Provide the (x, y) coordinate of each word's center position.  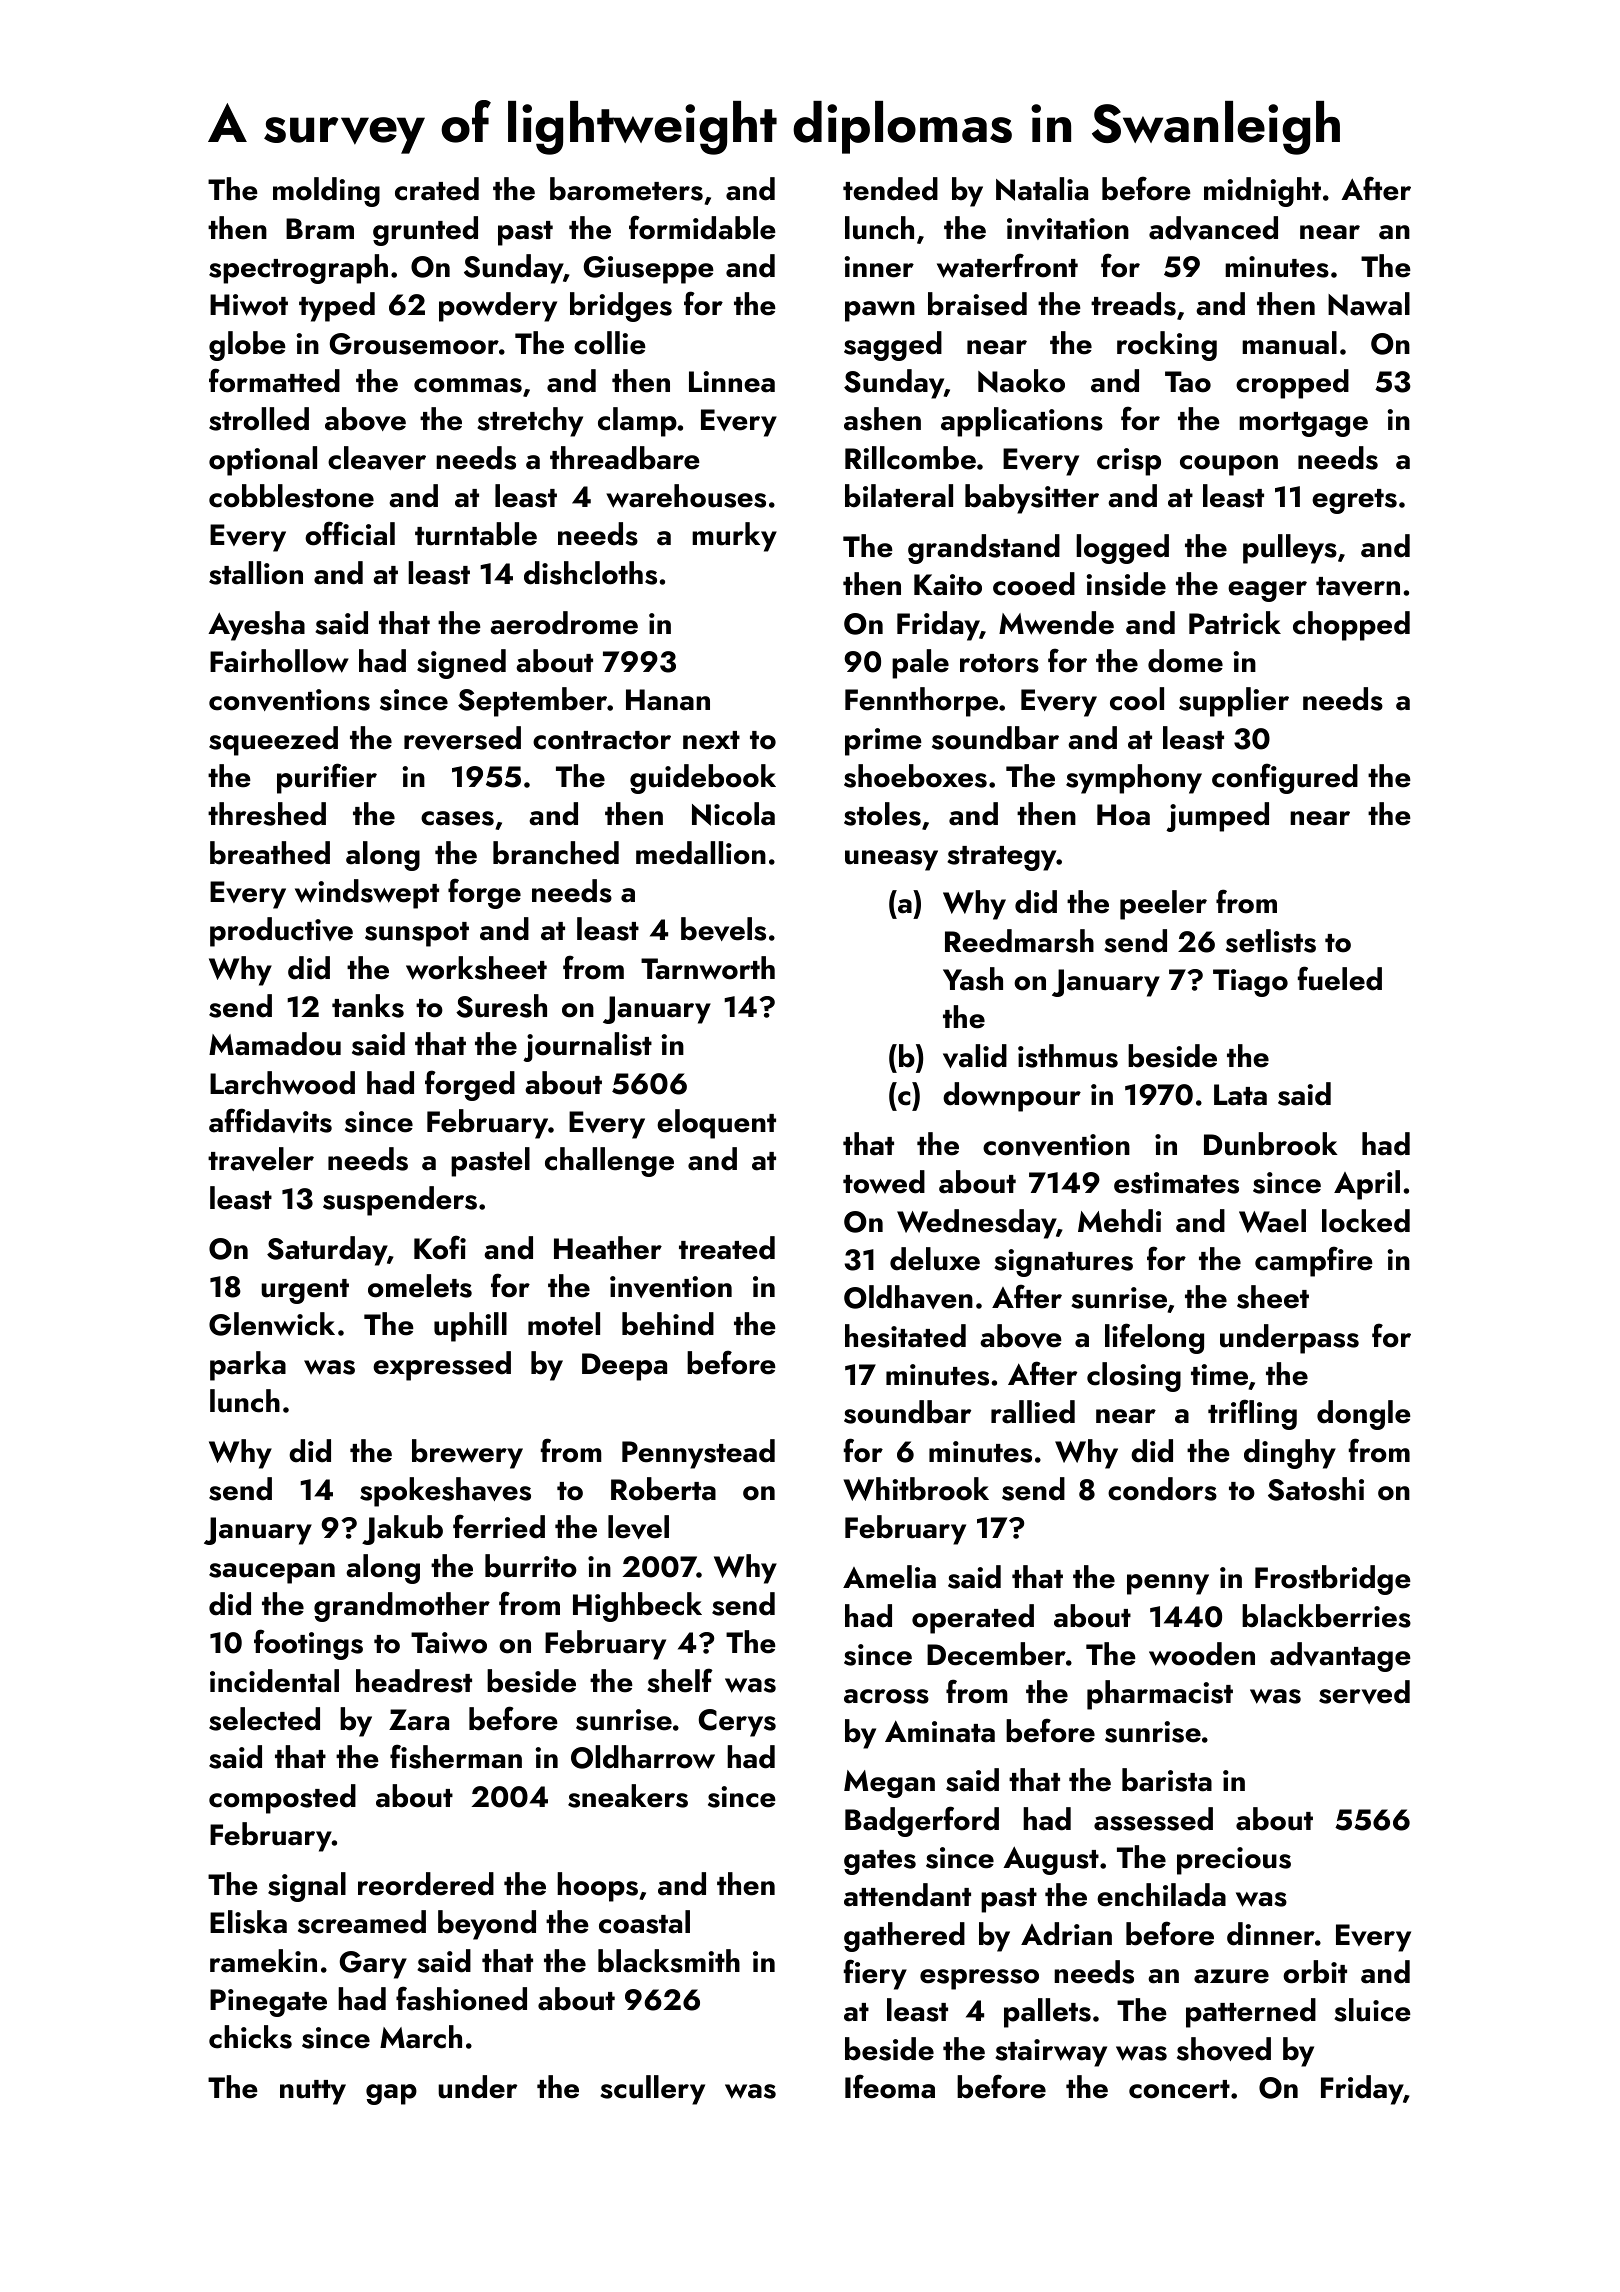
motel (564, 1324)
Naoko (1021, 381)
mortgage (1303, 424)
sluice (1372, 2010)
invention (671, 1287)
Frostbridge (1333, 1580)
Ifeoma (890, 2086)
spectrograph (298, 269)
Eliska (248, 1922)
